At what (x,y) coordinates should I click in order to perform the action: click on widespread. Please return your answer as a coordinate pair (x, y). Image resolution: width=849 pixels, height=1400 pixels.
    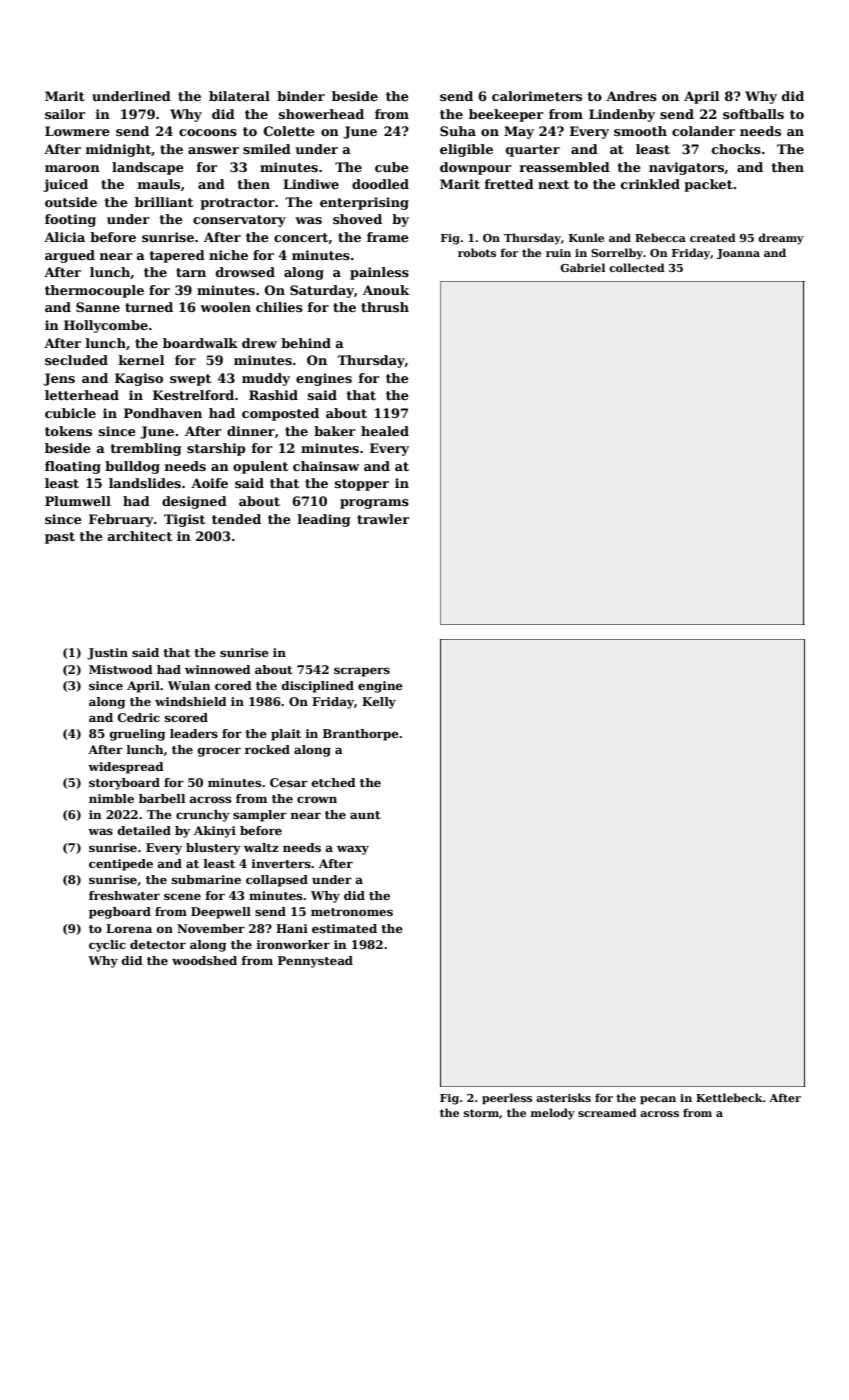
    Looking at the image, I should click on (126, 768).
